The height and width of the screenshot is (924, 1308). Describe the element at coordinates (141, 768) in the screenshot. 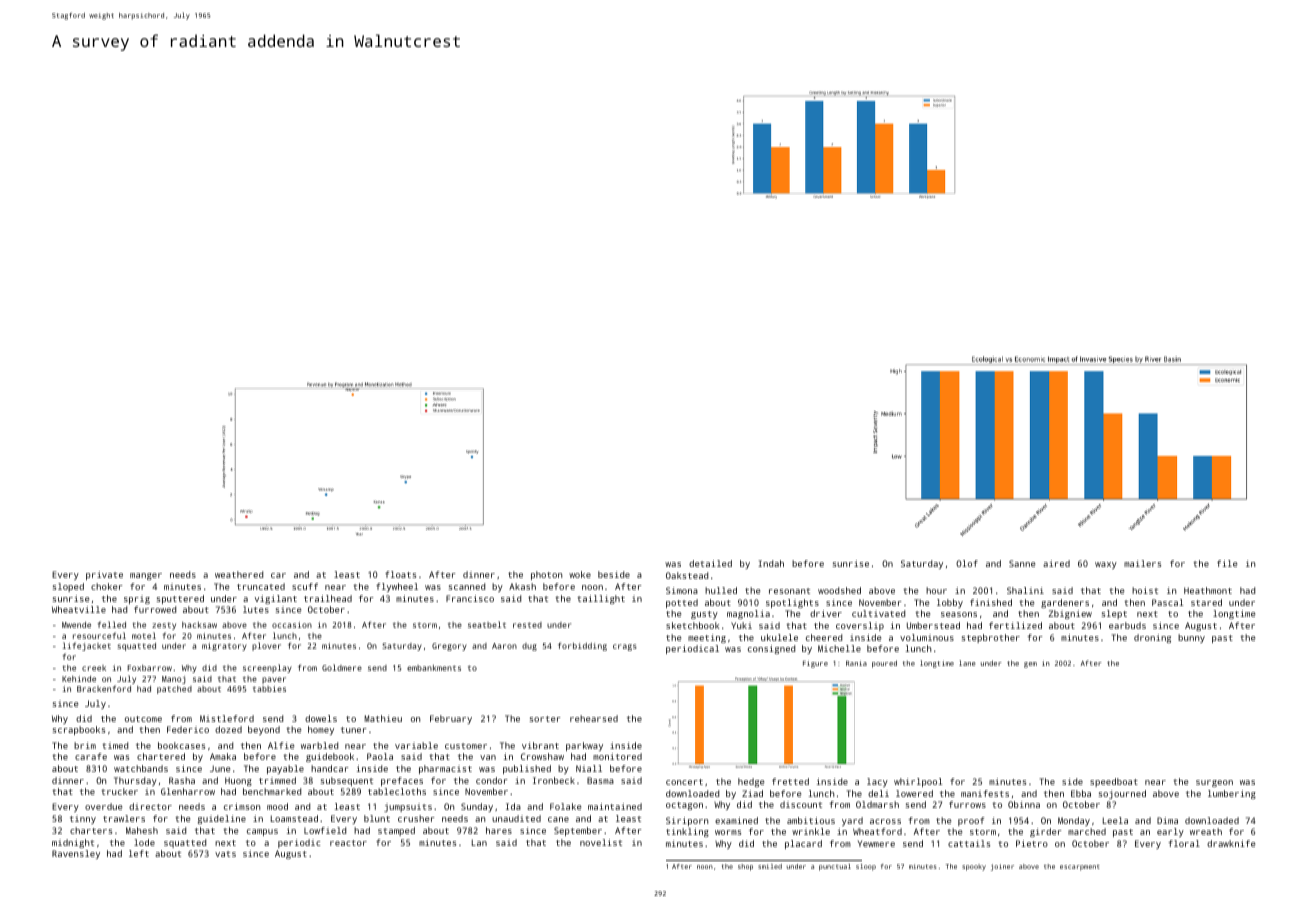

I see `watchbands` at that location.
